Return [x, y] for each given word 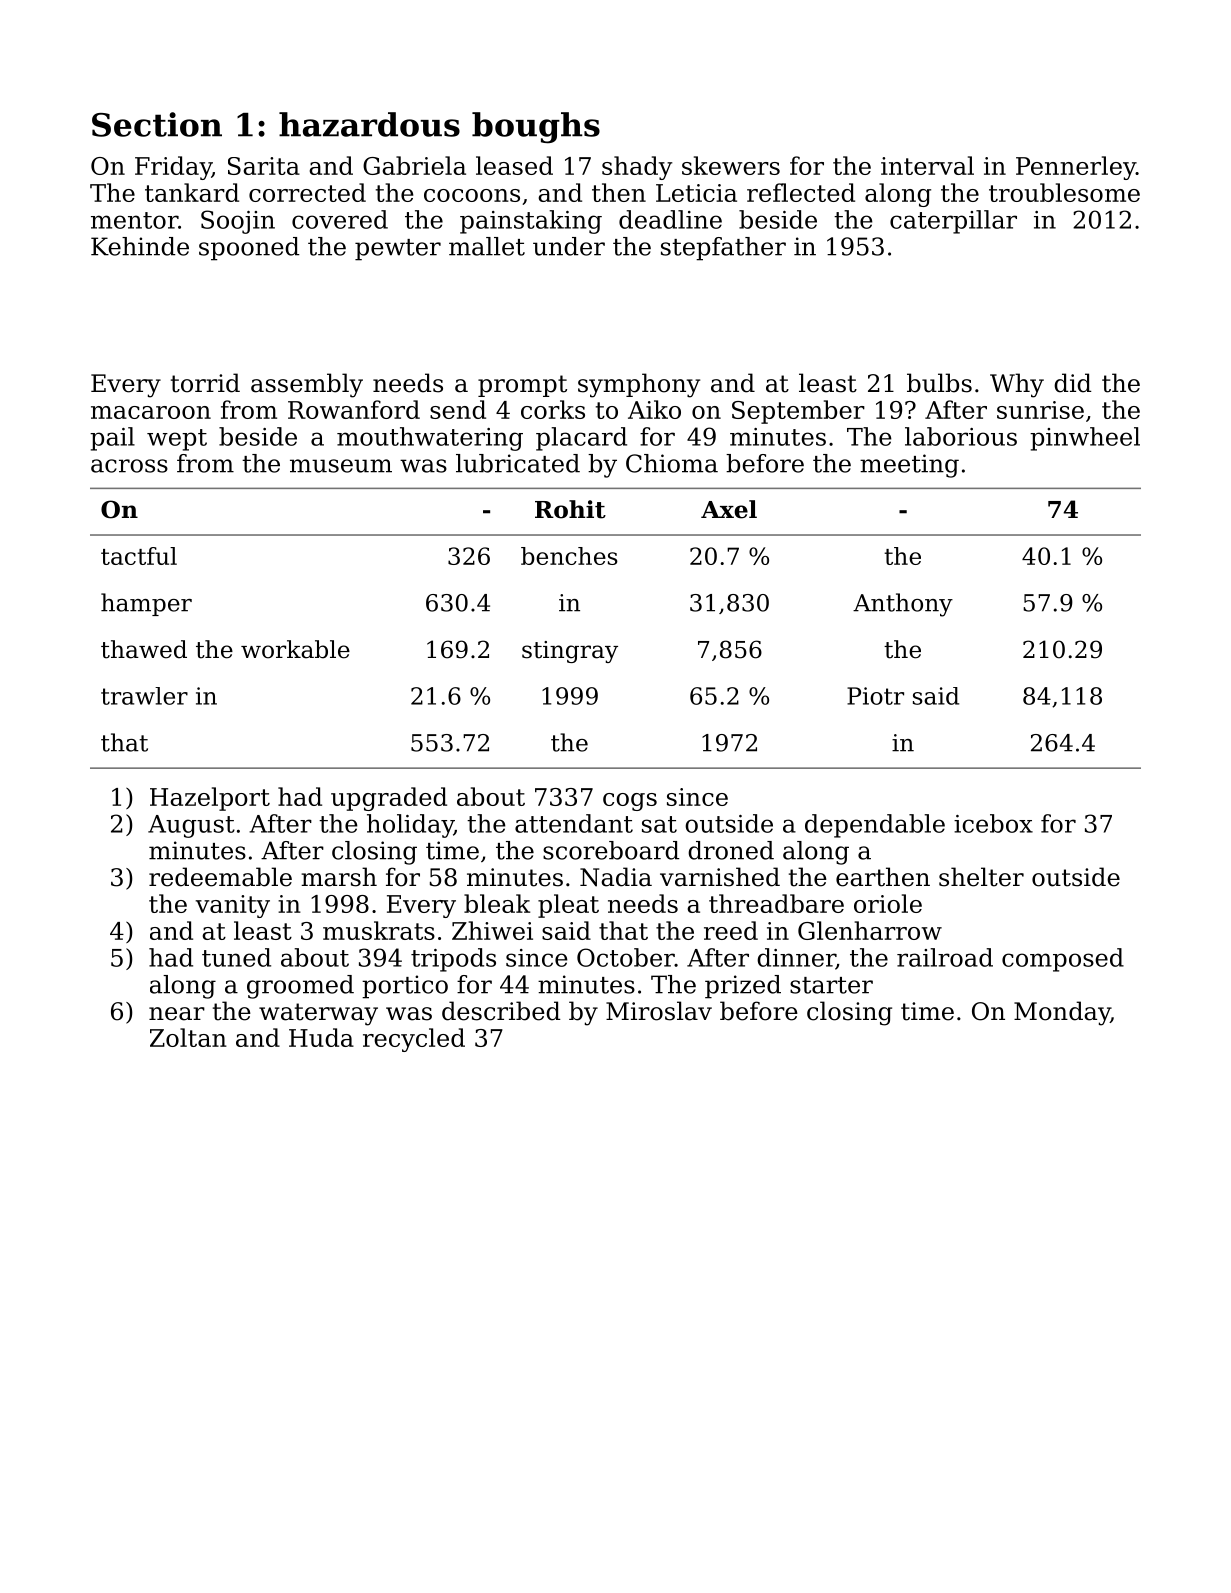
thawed [144, 649]
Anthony [903, 605]
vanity [232, 906]
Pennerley [1076, 168]
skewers [731, 165]
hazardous [369, 124]
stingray [570, 652]
